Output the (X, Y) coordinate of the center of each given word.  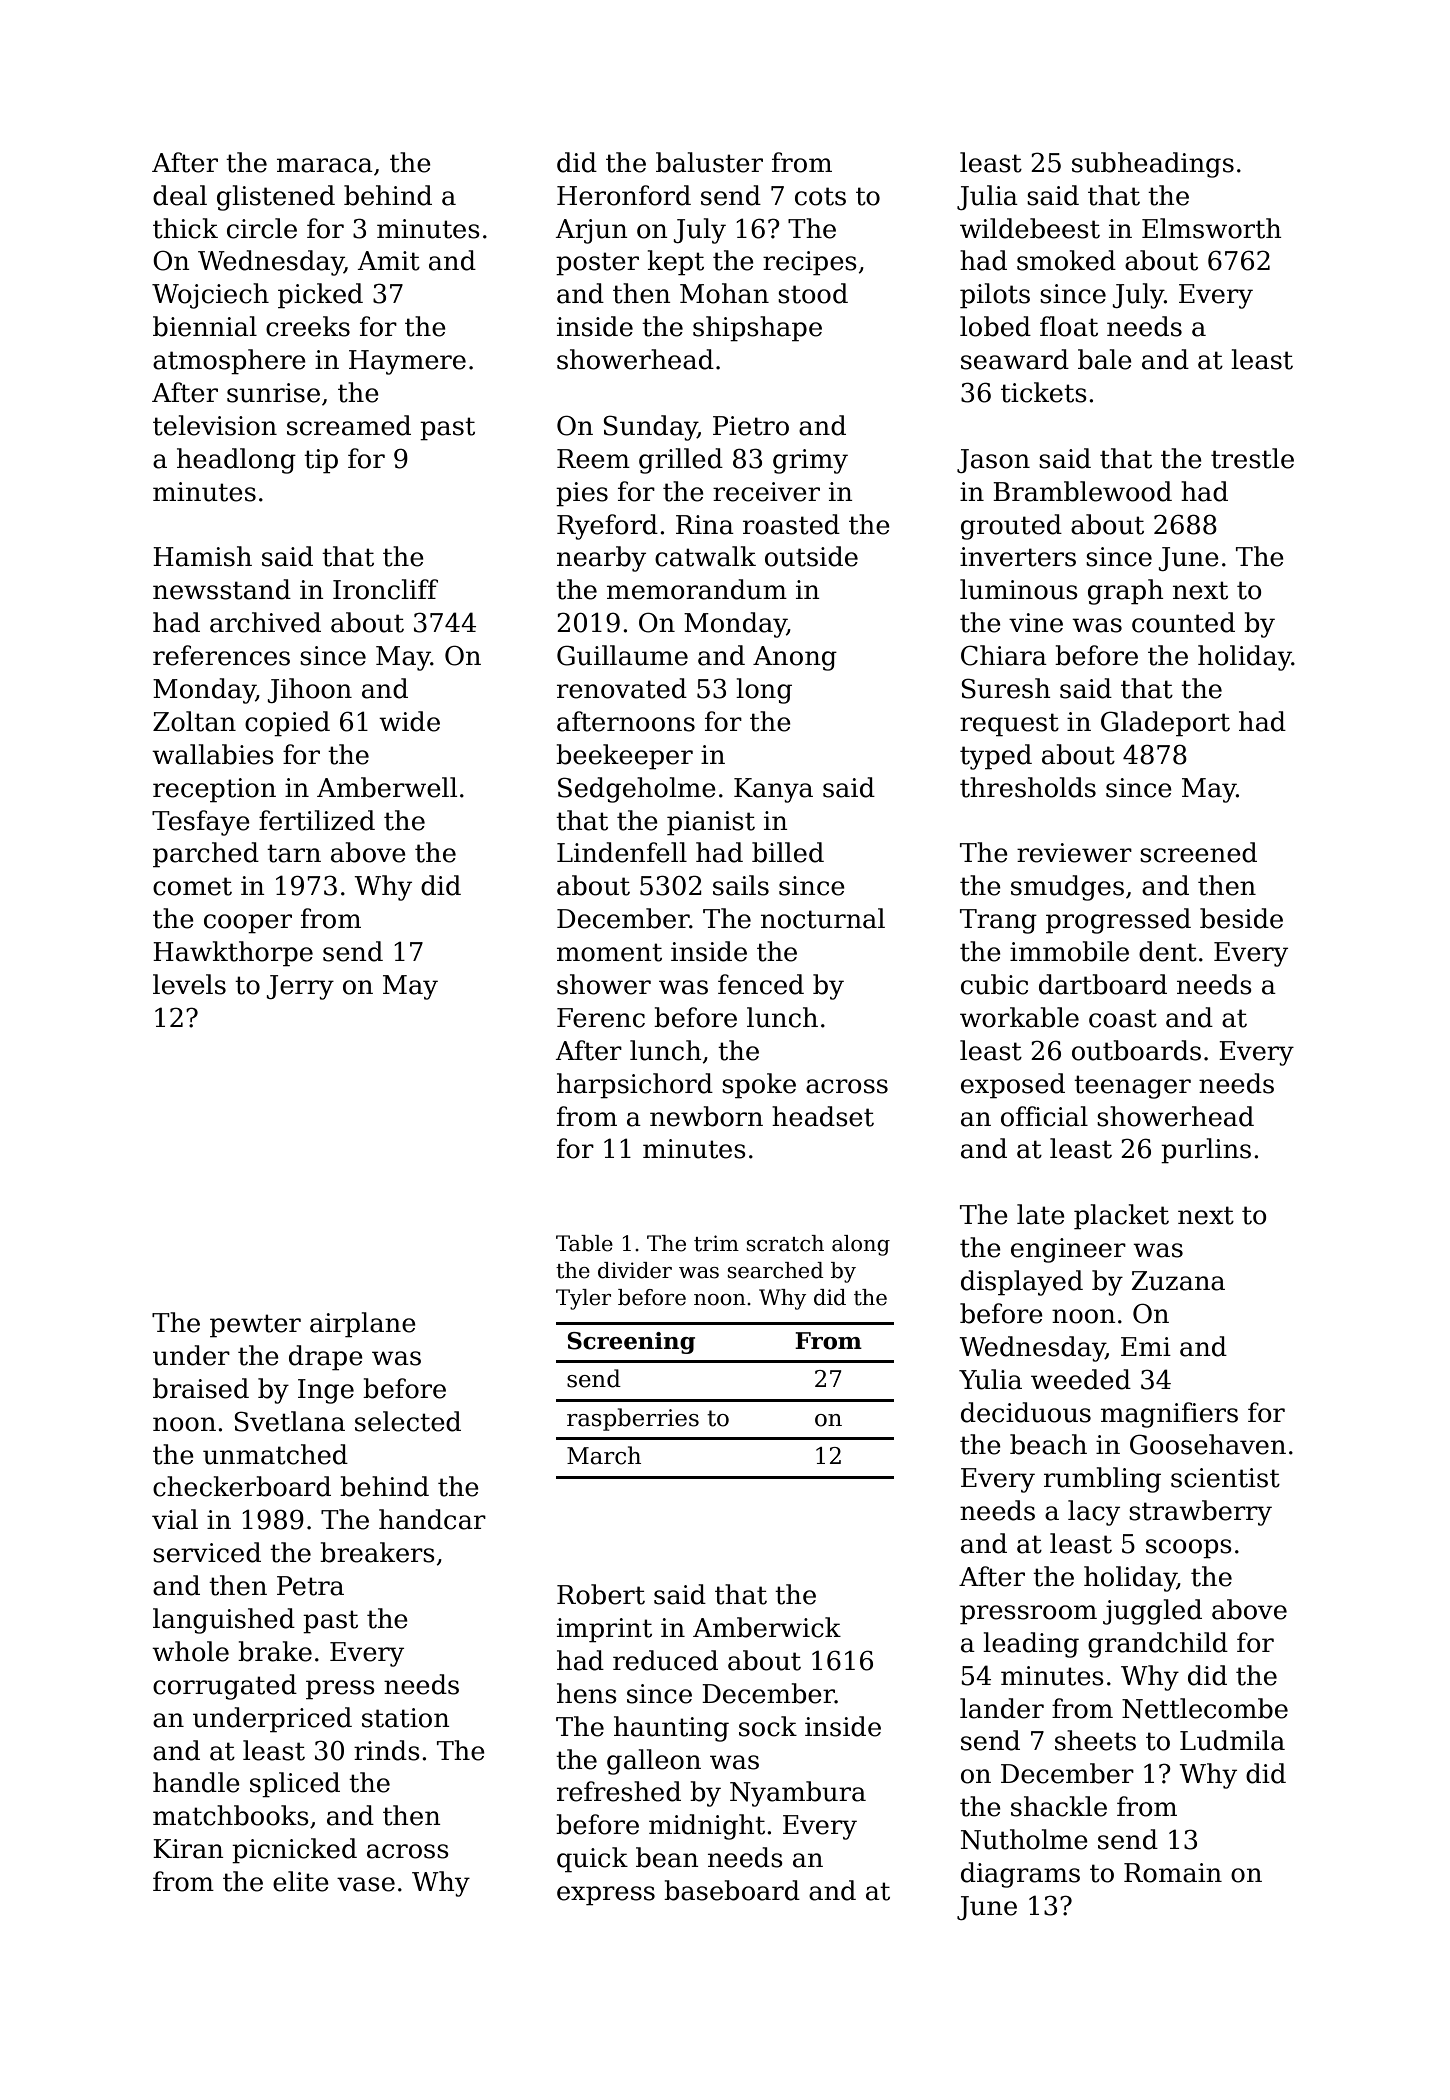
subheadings (1153, 165)
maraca (325, 165)
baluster (709, 162)
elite (301, 1881)
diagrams (1020, 1875)
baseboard (732, 1890)
